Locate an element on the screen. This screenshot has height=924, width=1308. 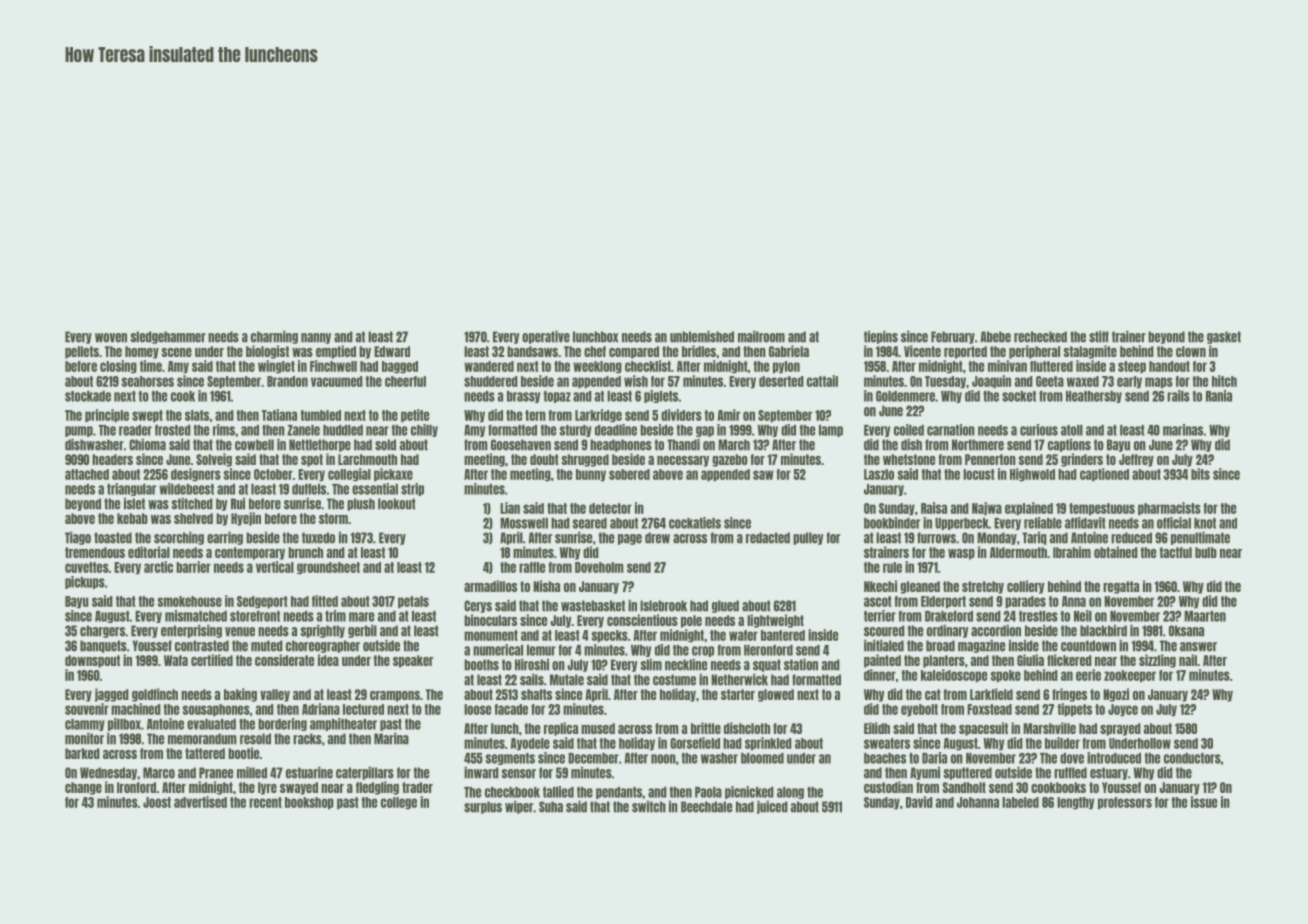
captioned is located at coordinates (1104, 475).
